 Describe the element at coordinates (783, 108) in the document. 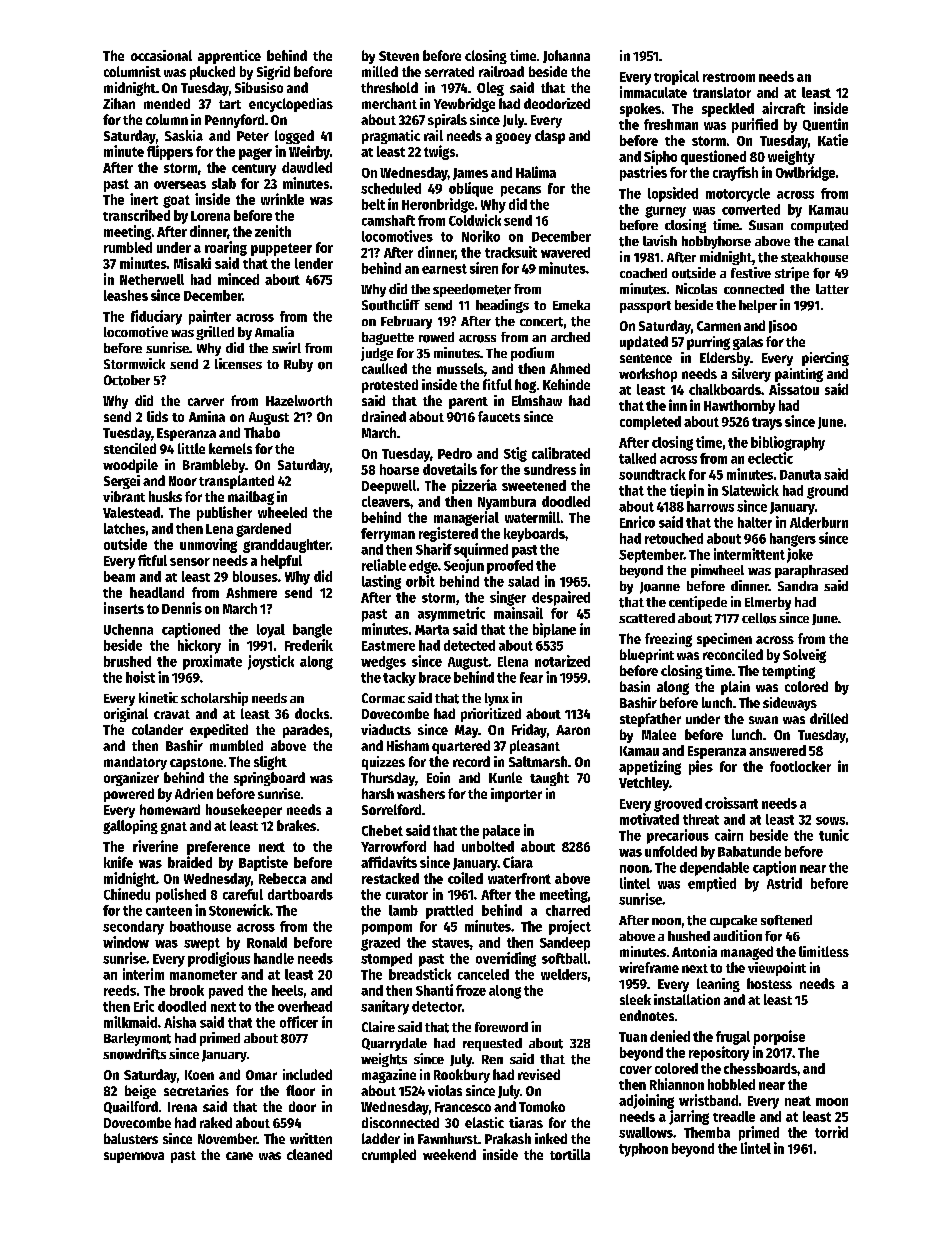

I see `aircraft` at that location.
